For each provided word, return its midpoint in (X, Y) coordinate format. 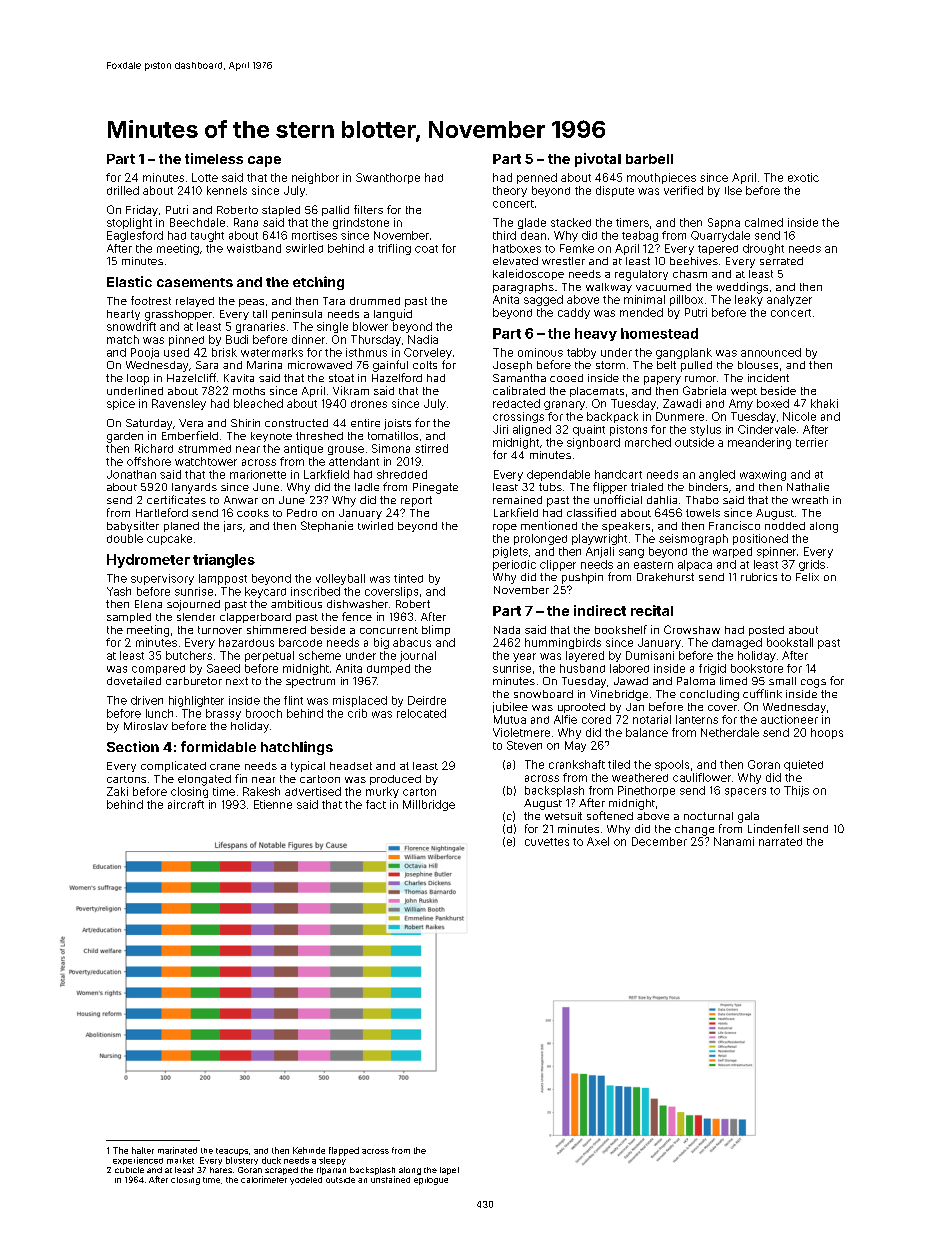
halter (143, 1150)
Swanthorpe (388, 178)
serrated (781, 261)
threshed (319, 436)
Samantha (519, 378)
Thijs (796, 791)
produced (395, 780)
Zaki (117, 791)
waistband (254, 248)
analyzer (789, 300)
